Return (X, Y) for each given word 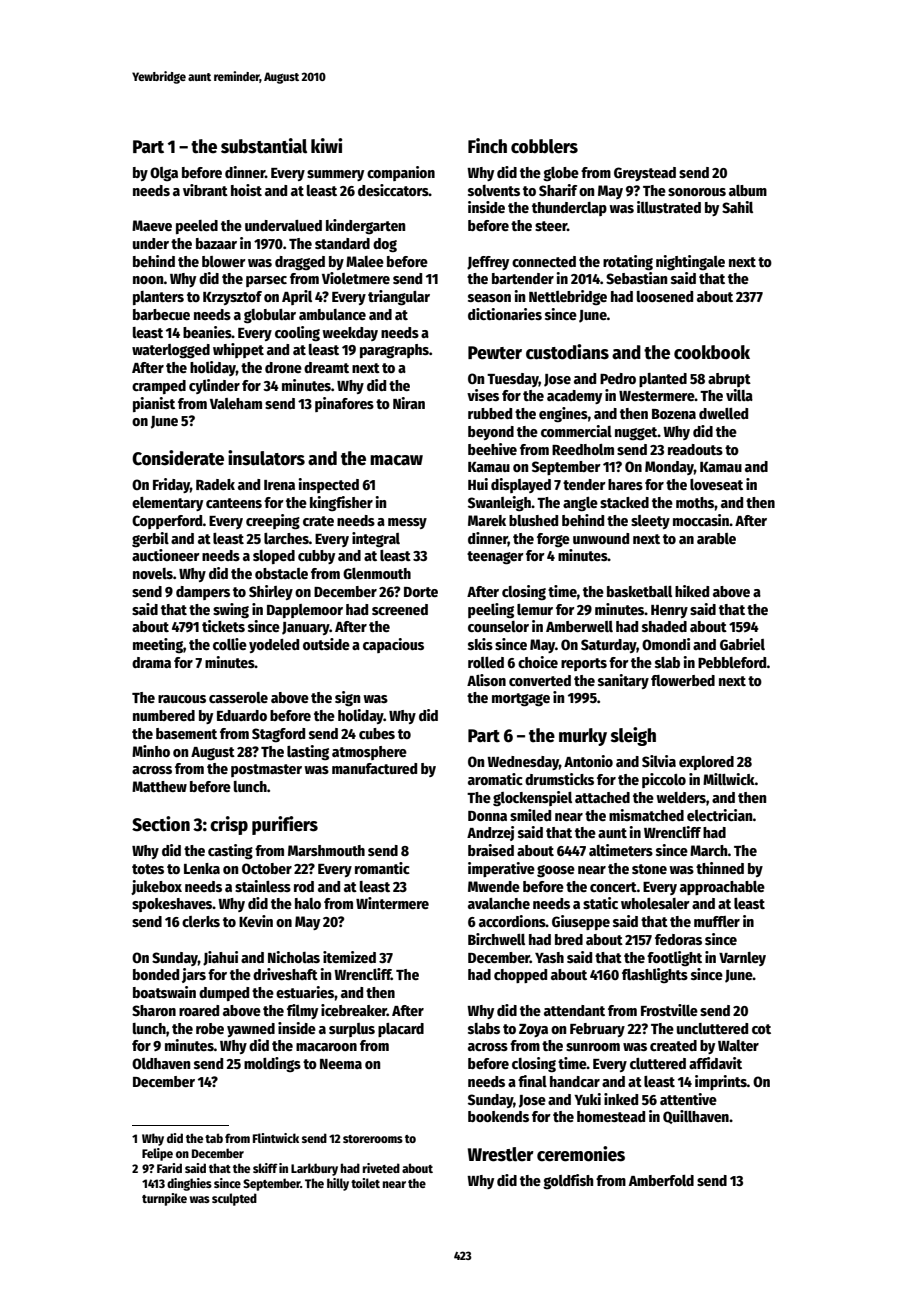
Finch (487, 146)
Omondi (666, 644)
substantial (264, 146)
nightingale (690, 262)
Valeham (236, 403)
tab (214, 1138)
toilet (365, 1183)
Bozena (674, 414)
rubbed (490, 413)
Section (161, 824)
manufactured (374, 768)
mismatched (646, 815)
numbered (164, 715)
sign (347, 698)
